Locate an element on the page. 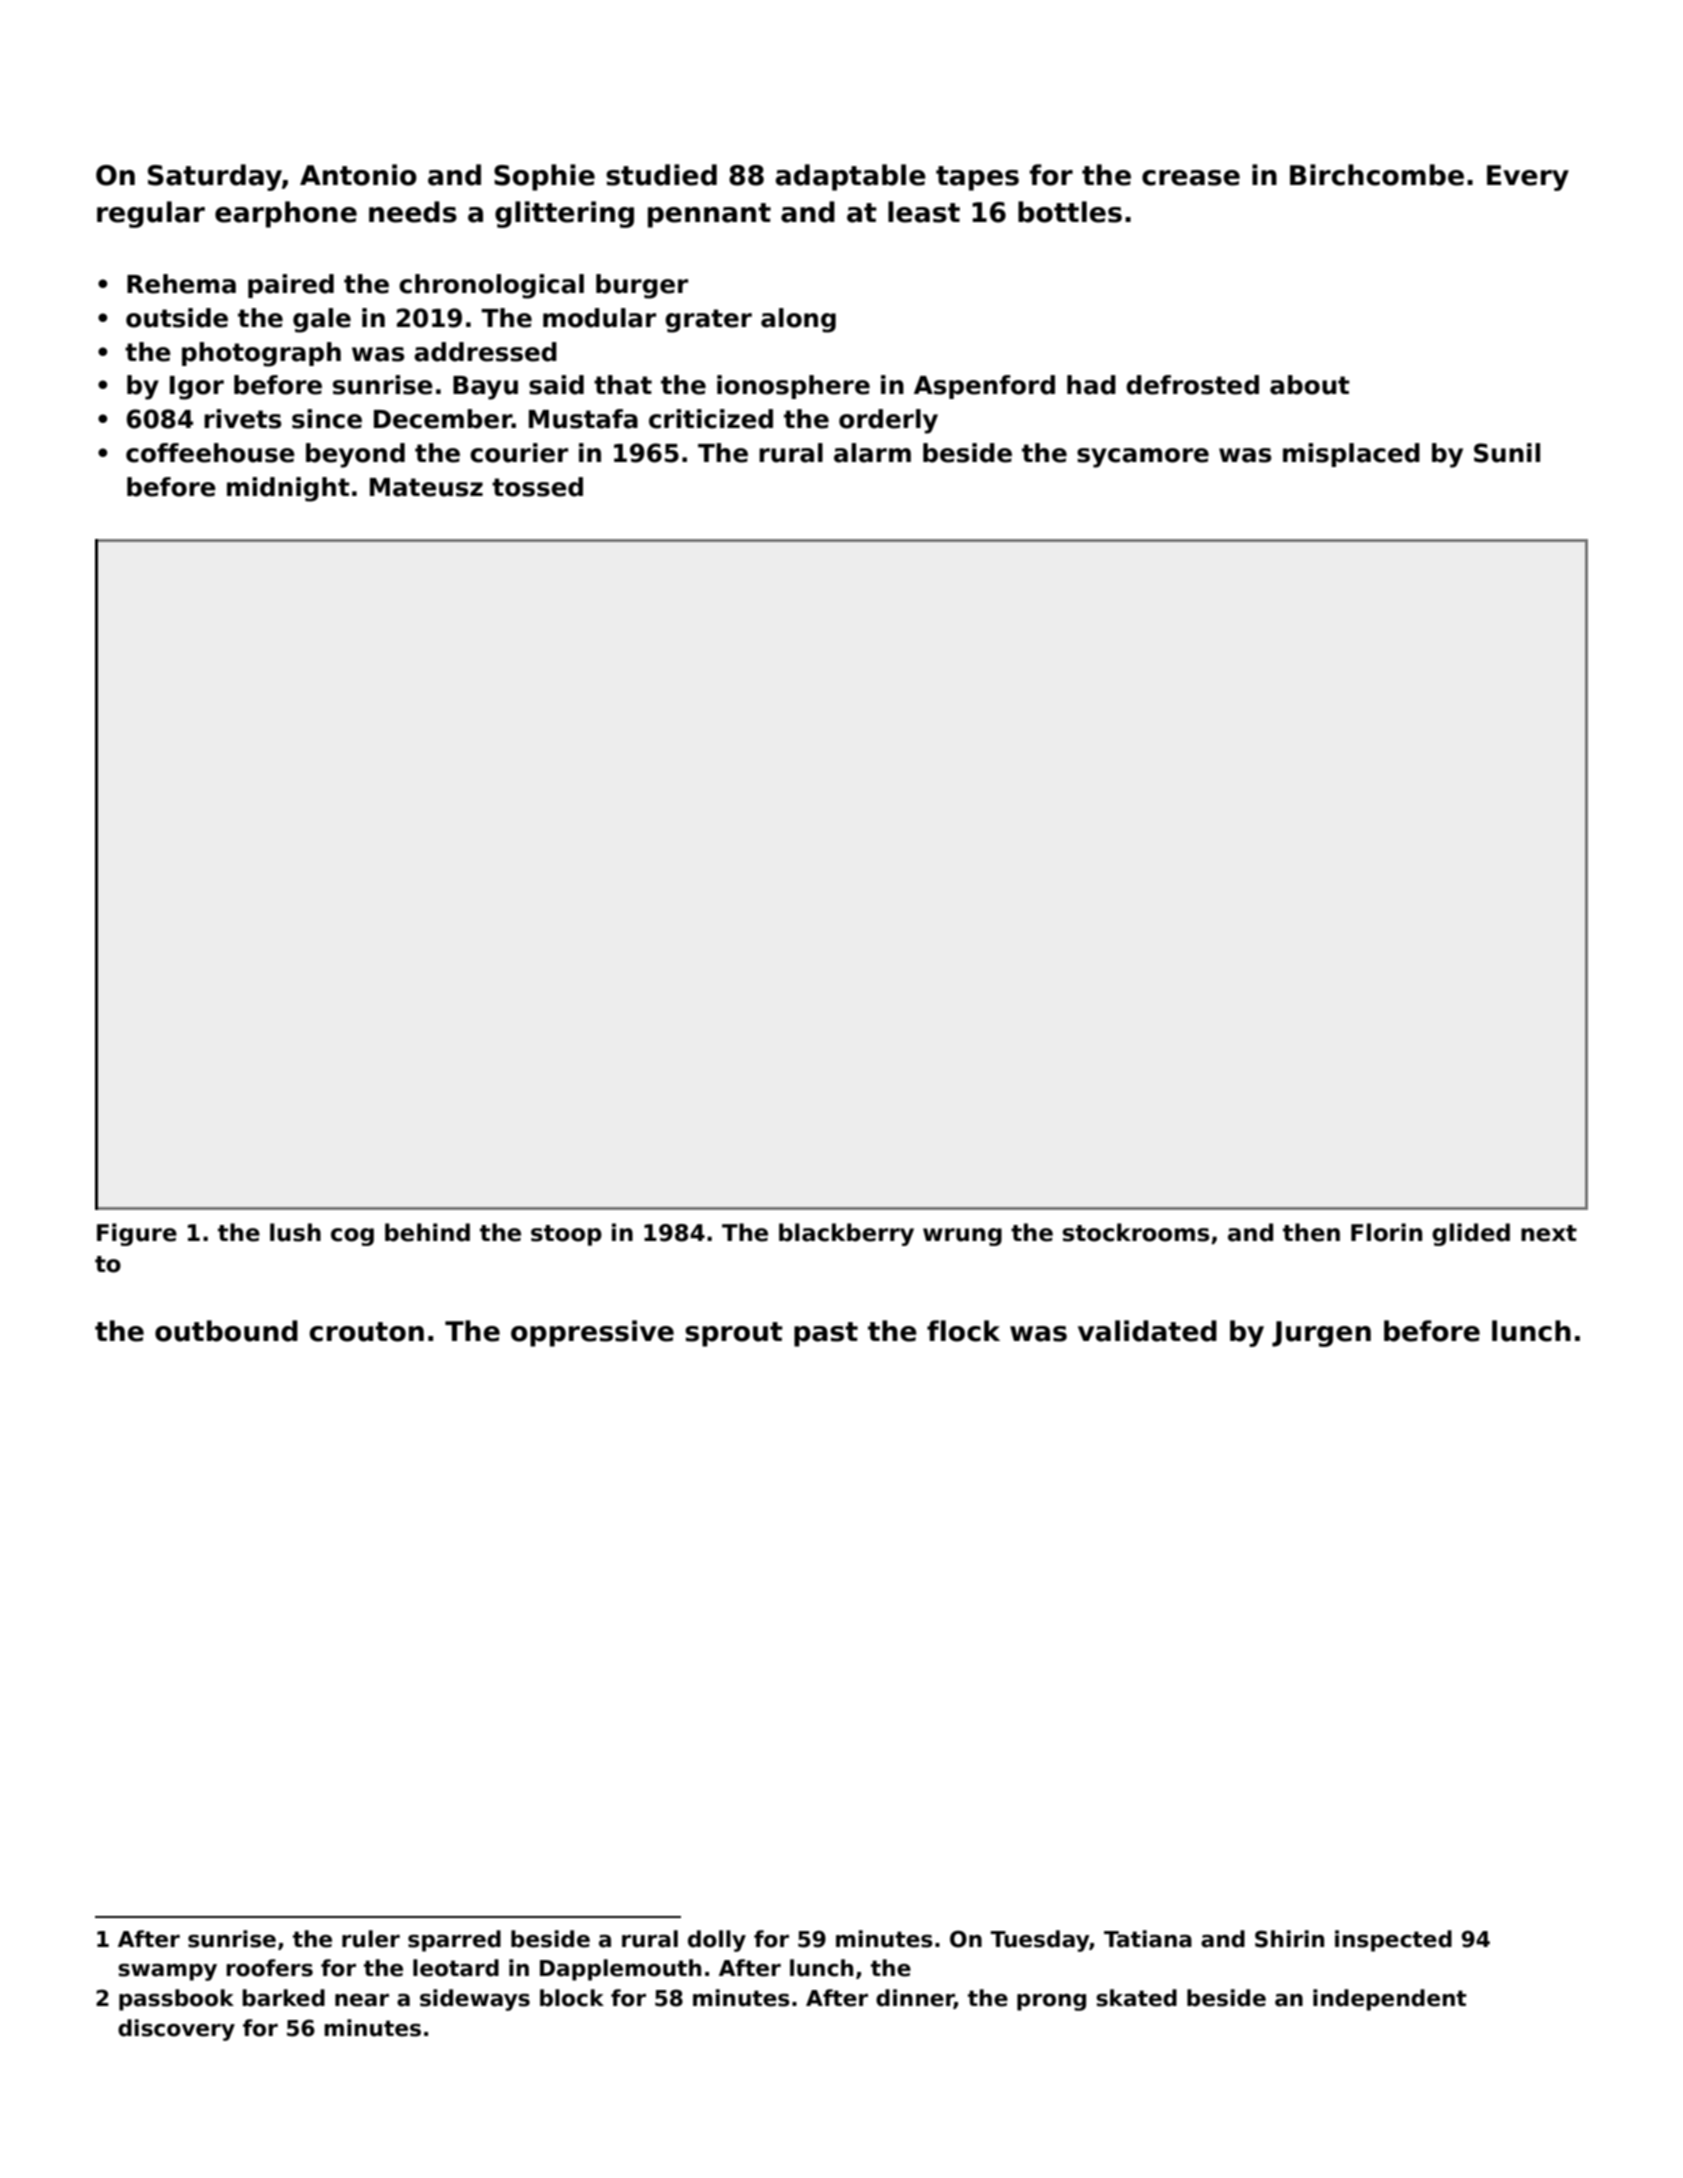 The height and width of the document is (2178, 1683). behind is located at coordinates (427, 1232).
